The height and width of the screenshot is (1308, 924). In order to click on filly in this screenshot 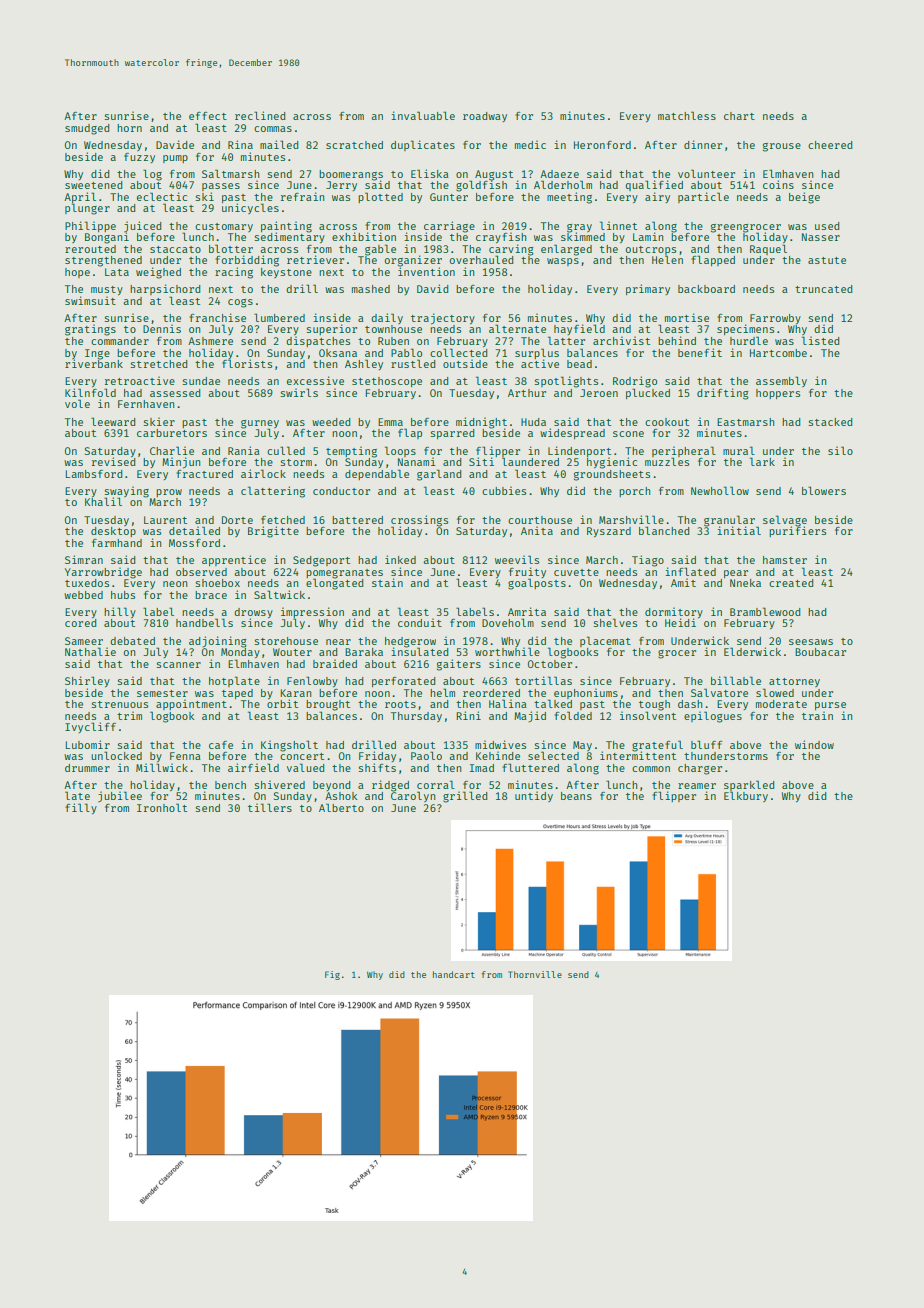, I will do `click(81, 808)`.
